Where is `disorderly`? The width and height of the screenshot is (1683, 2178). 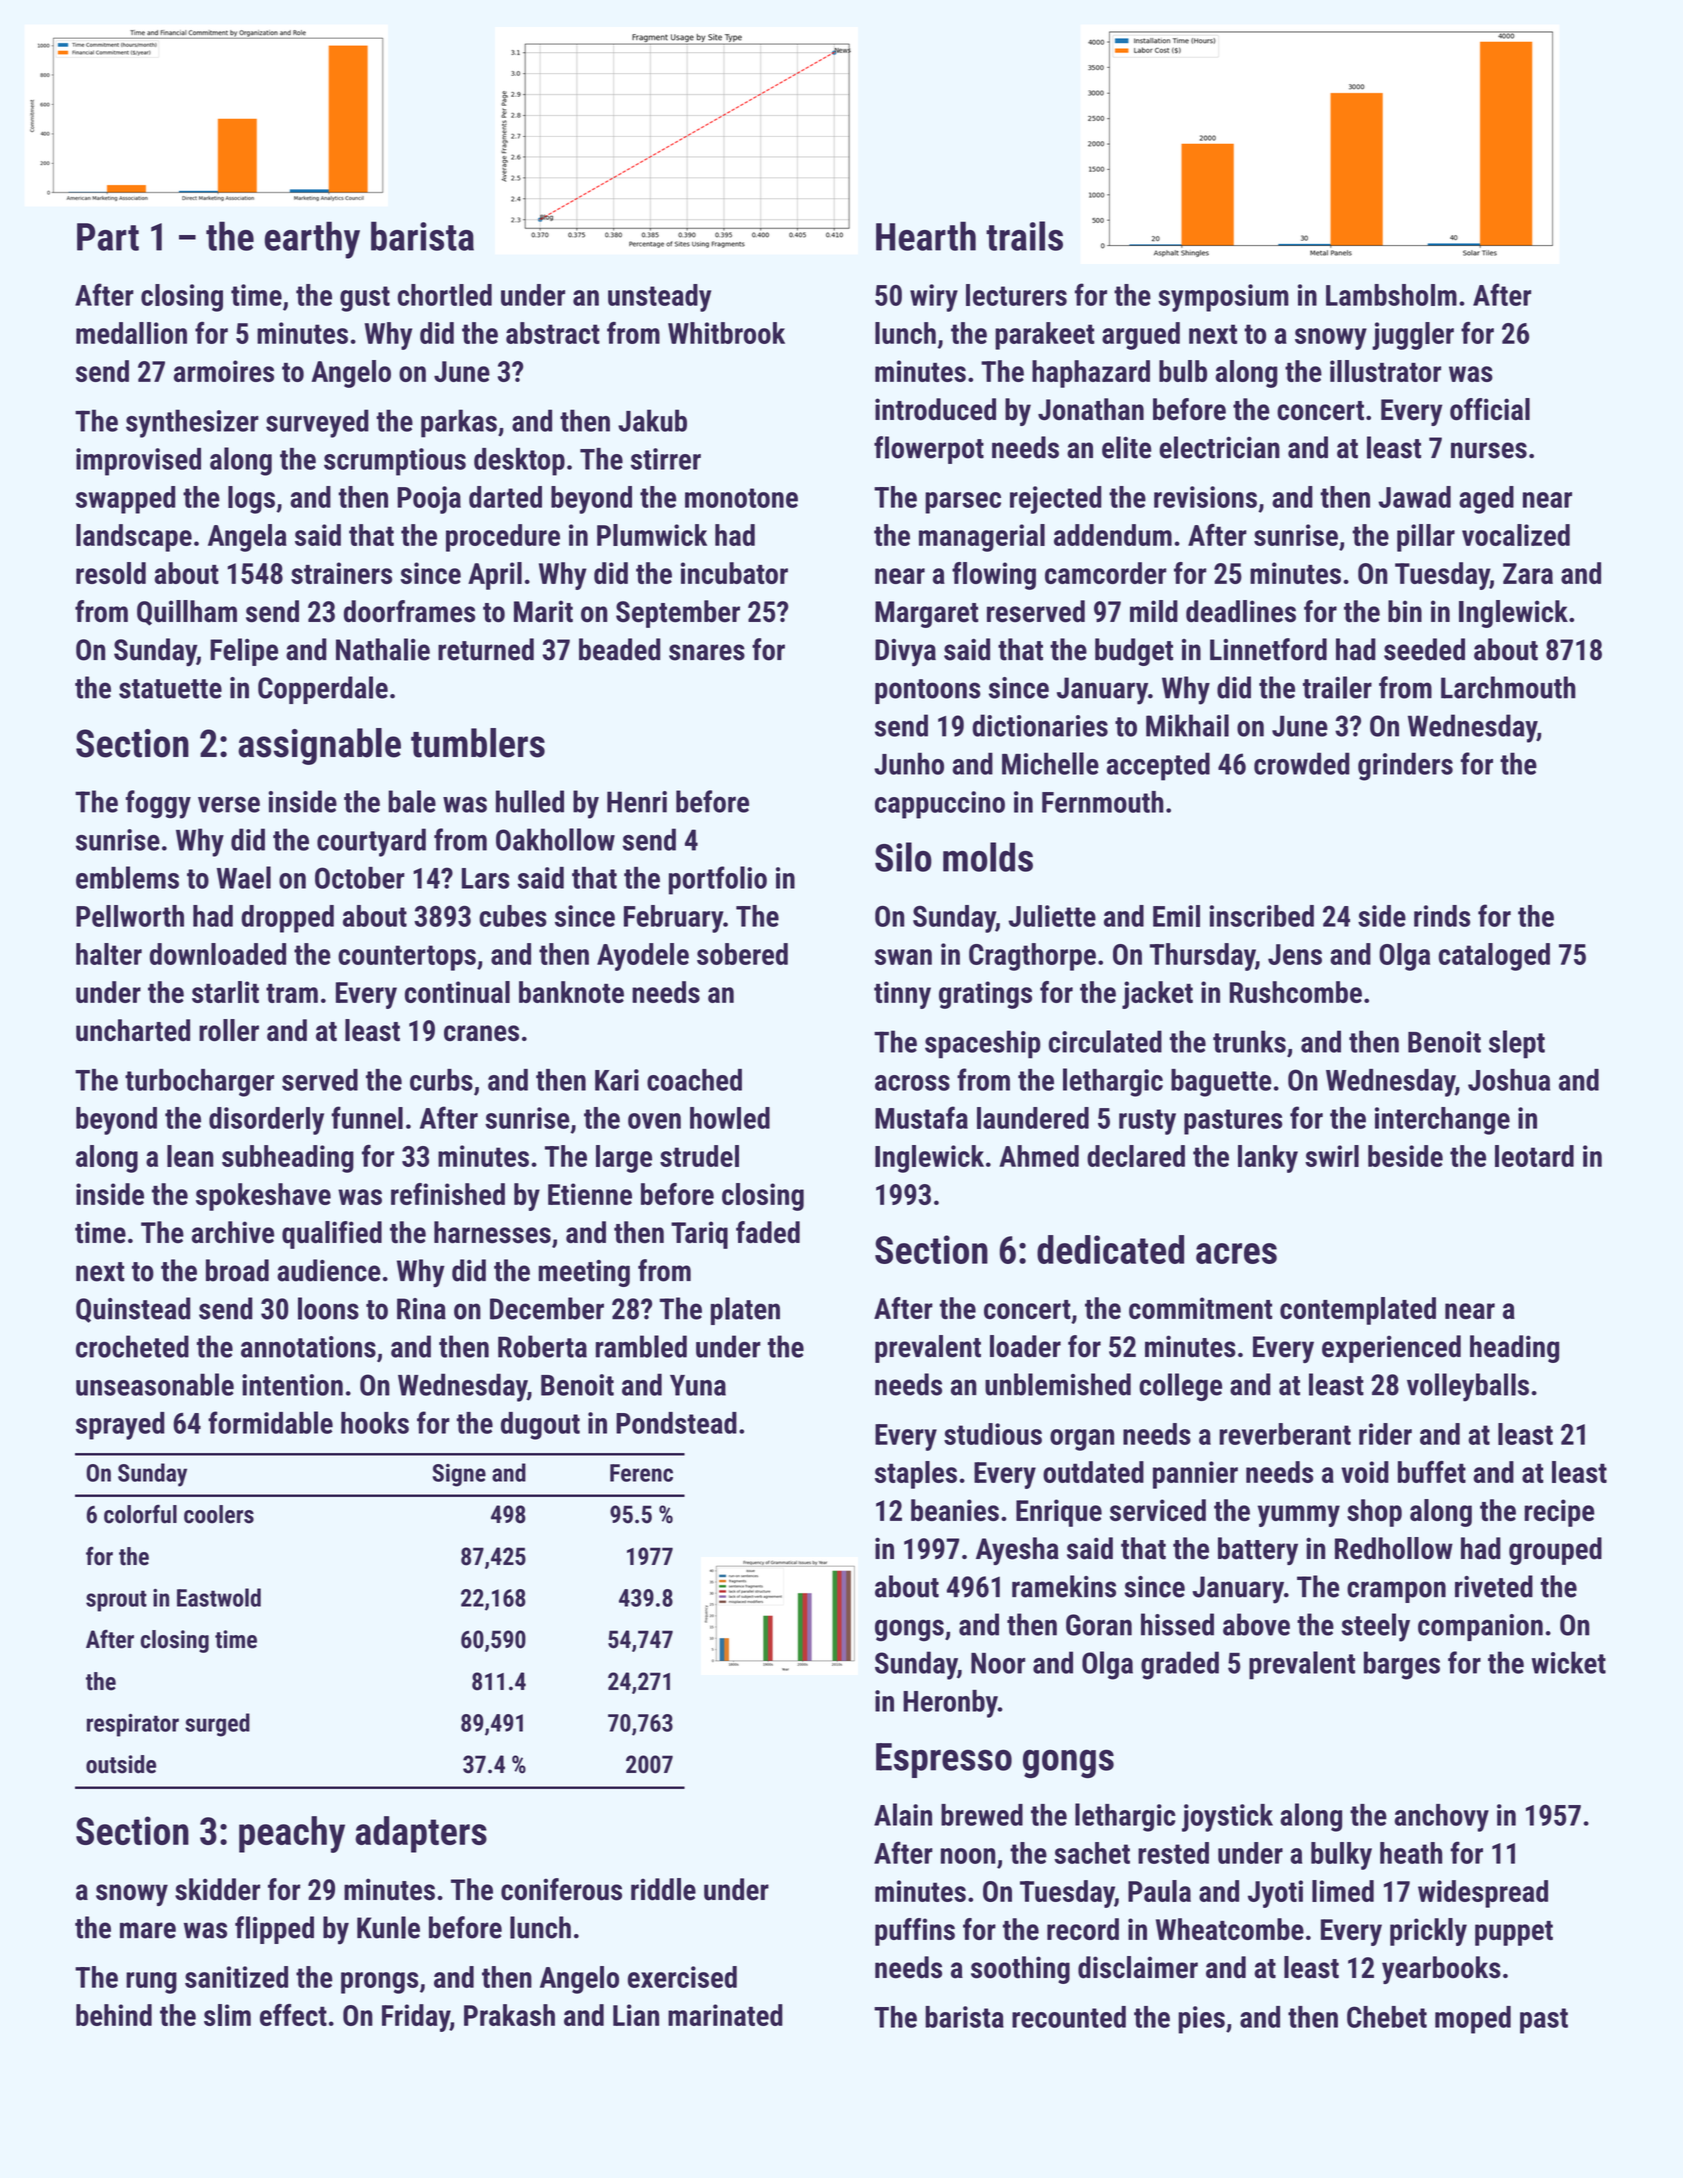 disorderly is located at coordinates (266, 1121).
